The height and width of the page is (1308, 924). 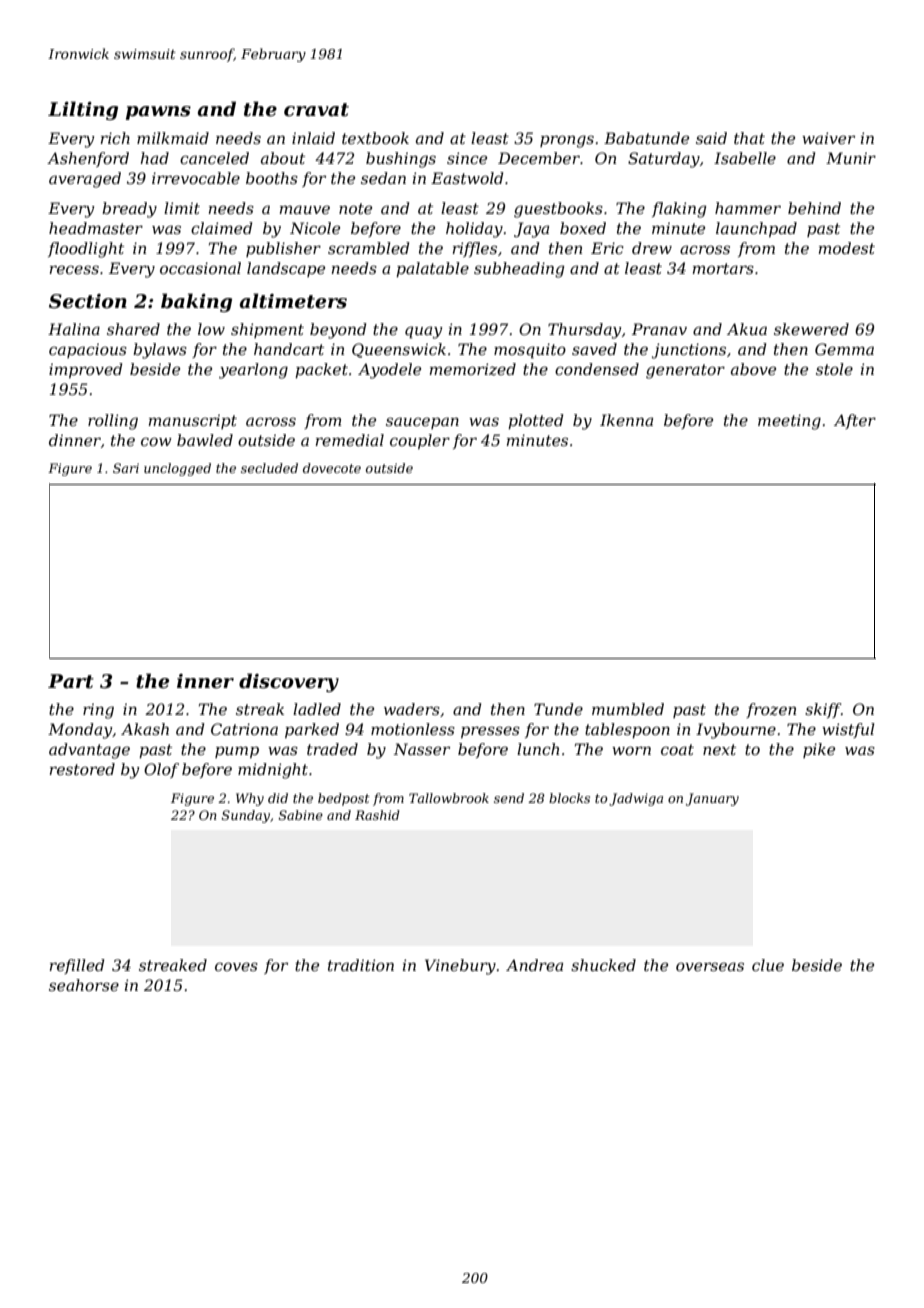 What do you see at coordinates (771, 710) in the page?
I see `frozen` at bounding box center [771, 710].
